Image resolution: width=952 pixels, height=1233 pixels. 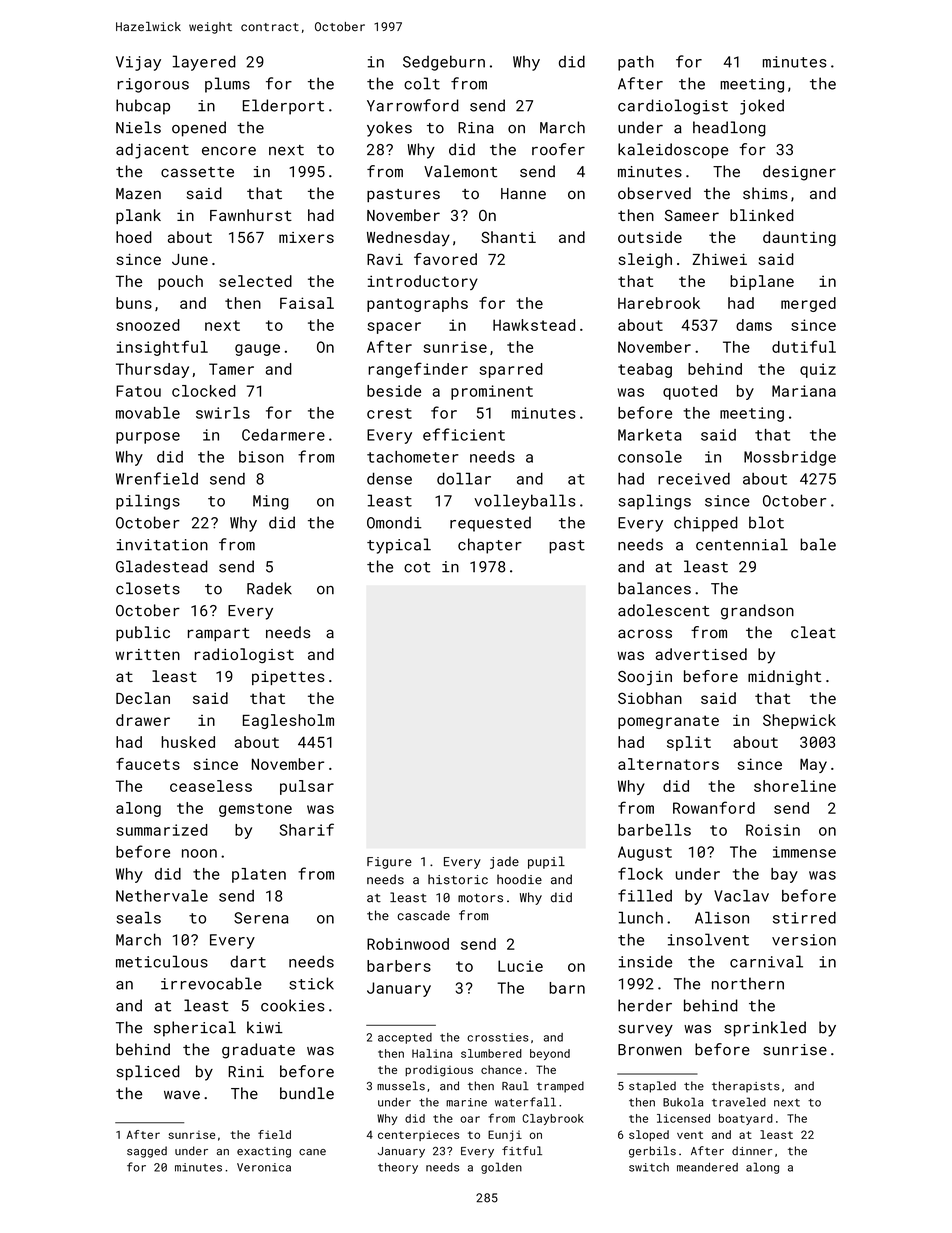 I want to click on daunting, so click(x=799, y=238).
